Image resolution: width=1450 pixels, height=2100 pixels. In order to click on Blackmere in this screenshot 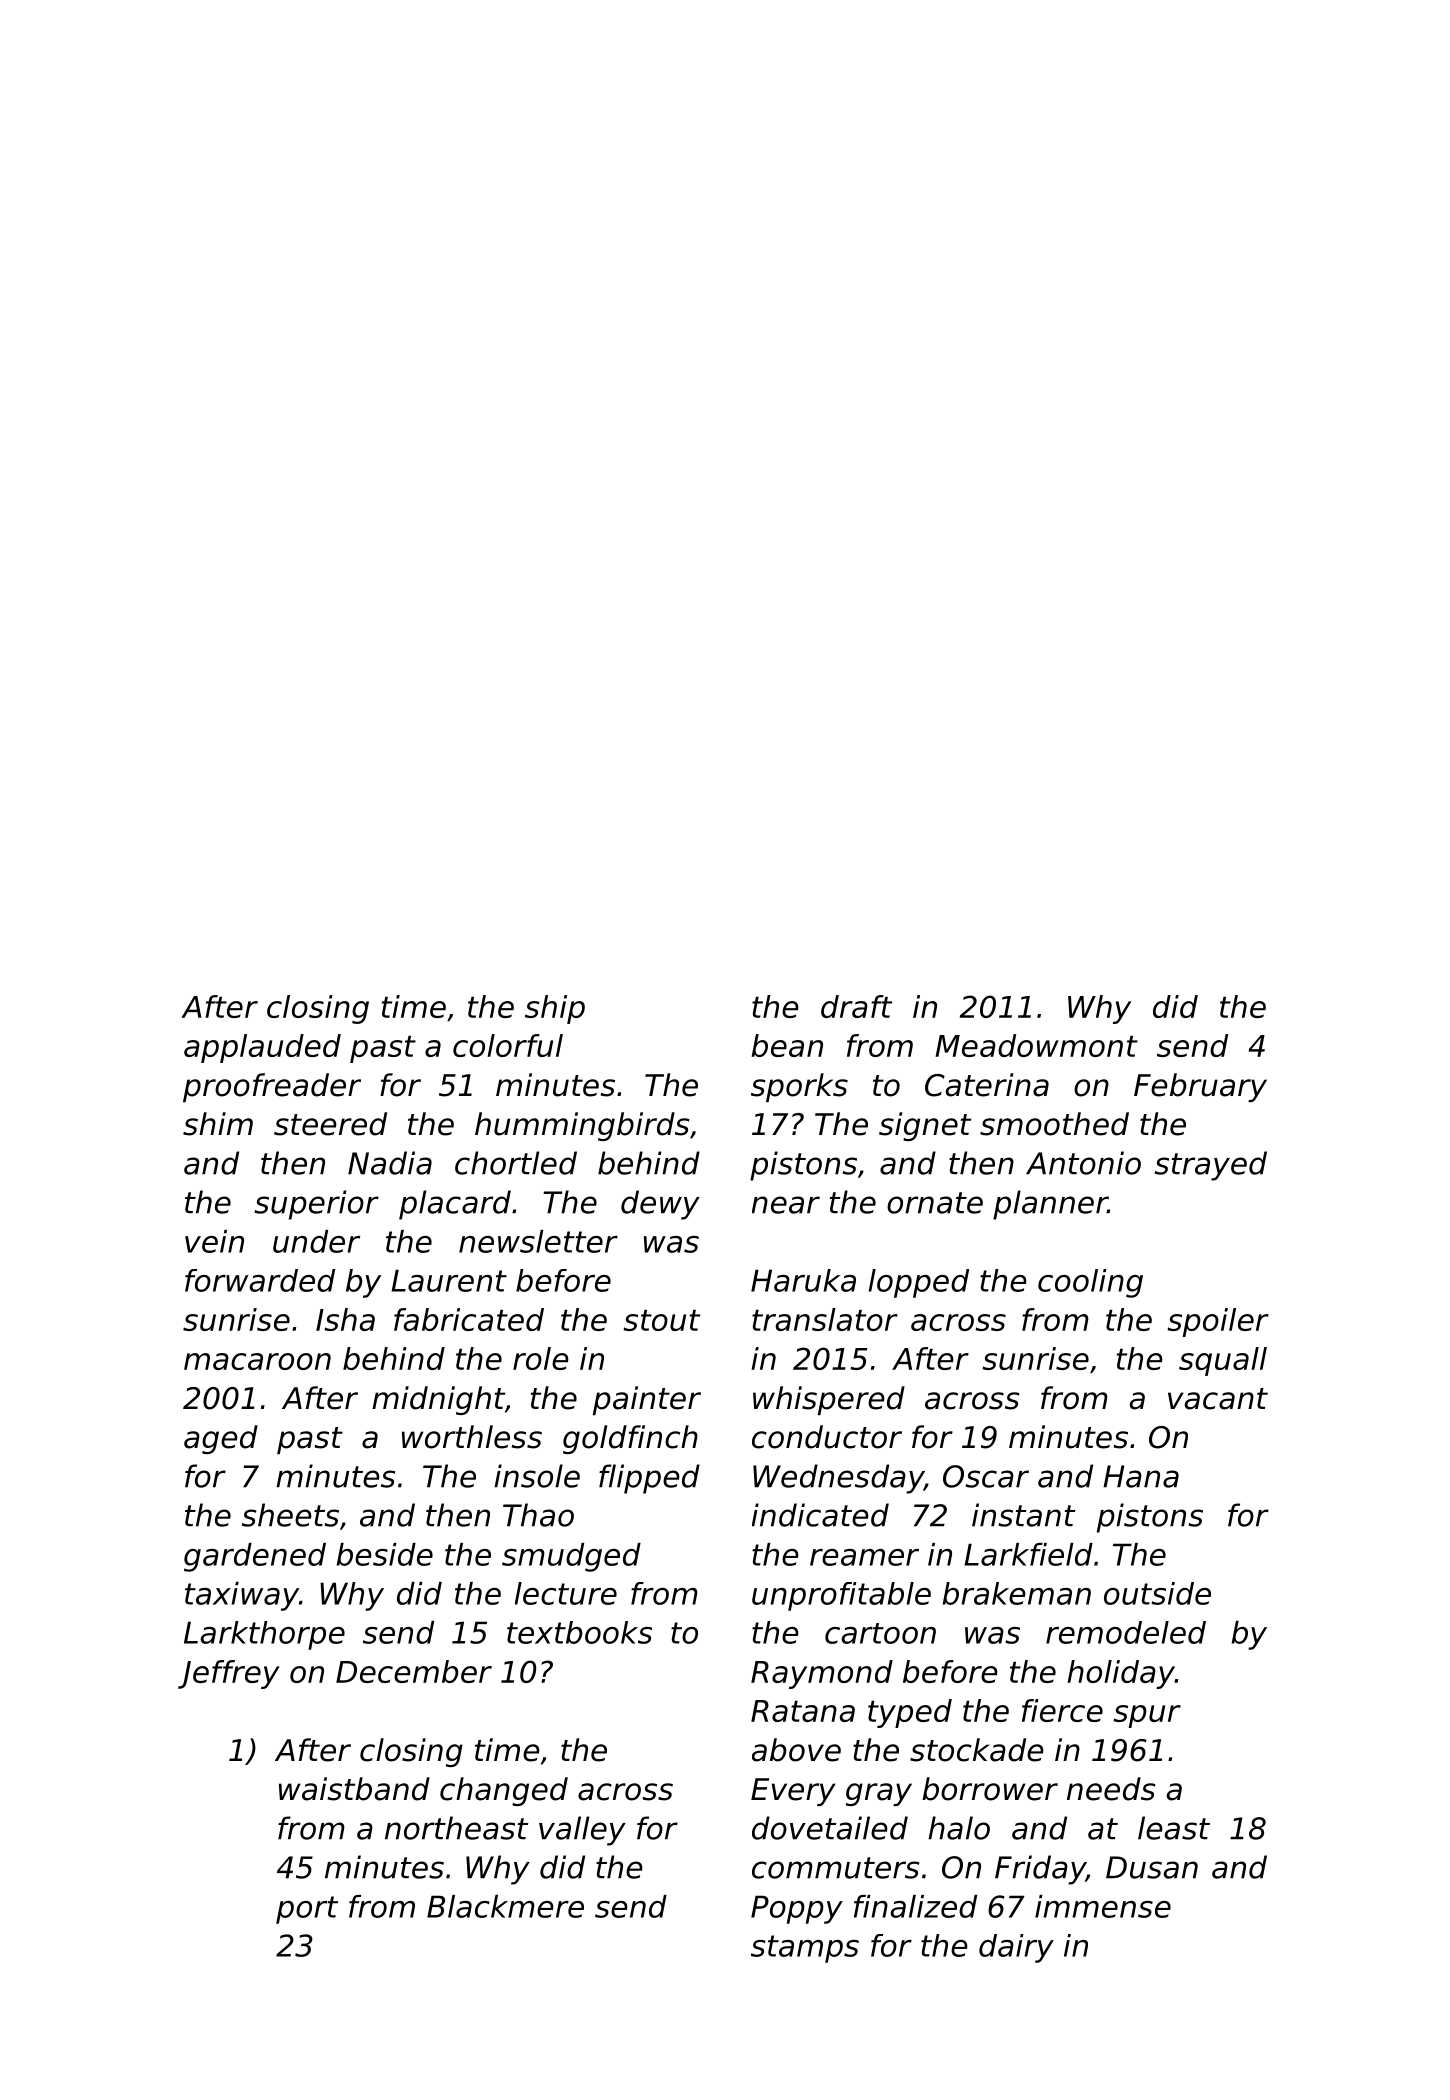, I will do `click(505, 1906)`.
